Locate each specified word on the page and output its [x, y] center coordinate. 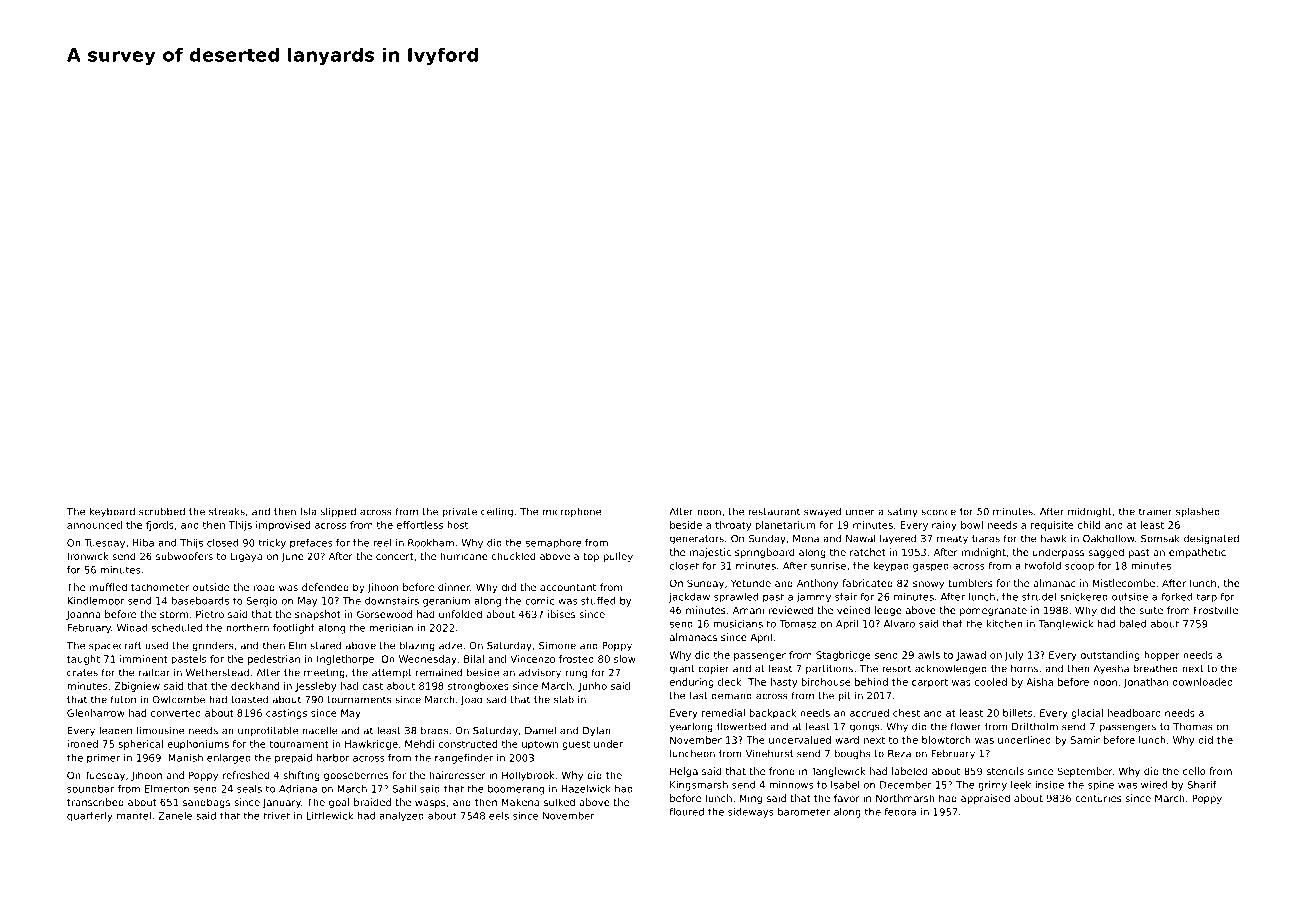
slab [564, 699]
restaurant [774, 512]
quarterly [90, 817]
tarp [1207, 598]
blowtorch [946, 740]
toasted [249, 699]
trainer [1155, 511]
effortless [420, 525]
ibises [561, 614]
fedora [900, 812]
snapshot [318, 615]
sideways [751, 813]
